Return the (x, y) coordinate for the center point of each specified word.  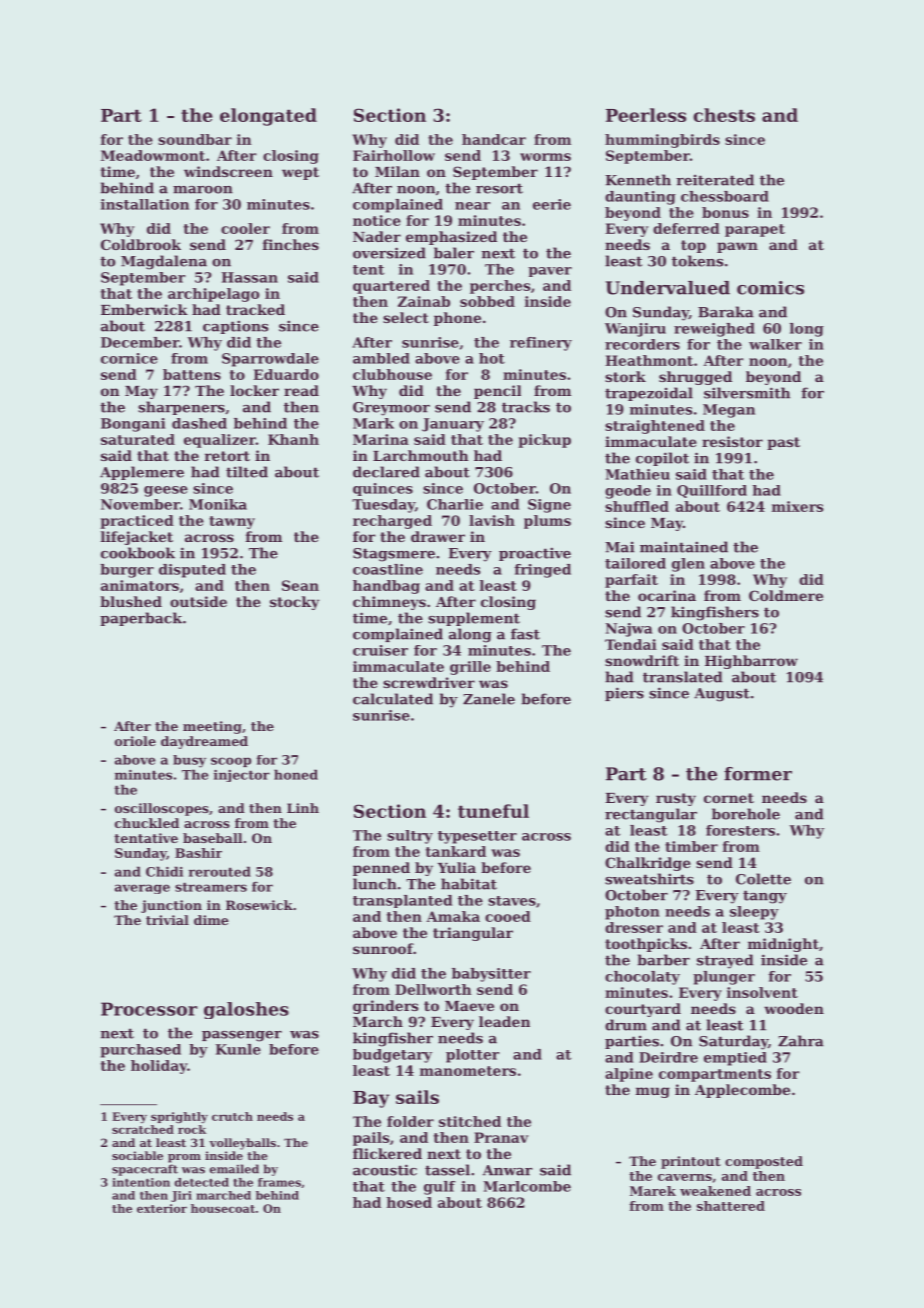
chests (724, 115)
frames (279, 1182)
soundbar (195, 139)
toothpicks (646, 945)
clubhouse (392, 374)
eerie (552, 204)
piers (624, 694)
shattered (731, 1206)
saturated (138, 439)
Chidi (164, 871)
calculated (393, 699)
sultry (410, 837)
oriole (135, 741)
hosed (409, 1202)
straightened (655, 427)
